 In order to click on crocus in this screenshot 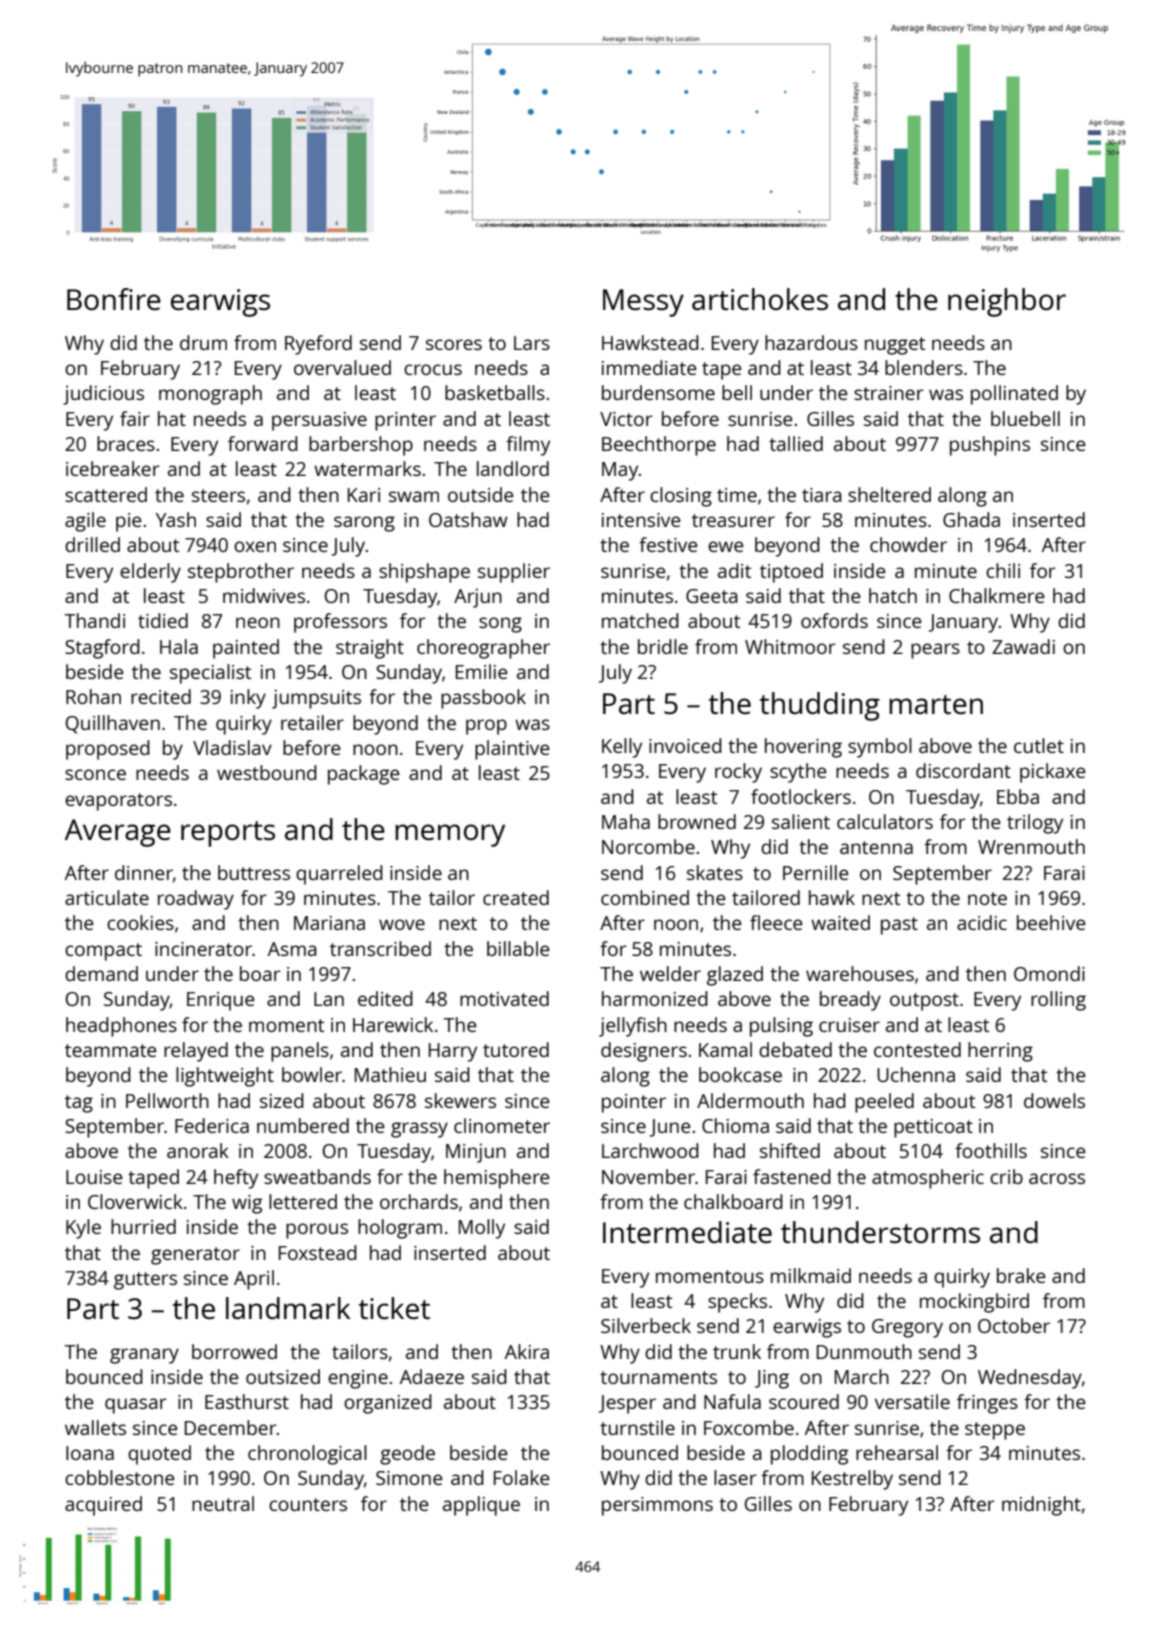, I will do `click(433, 369)`.
